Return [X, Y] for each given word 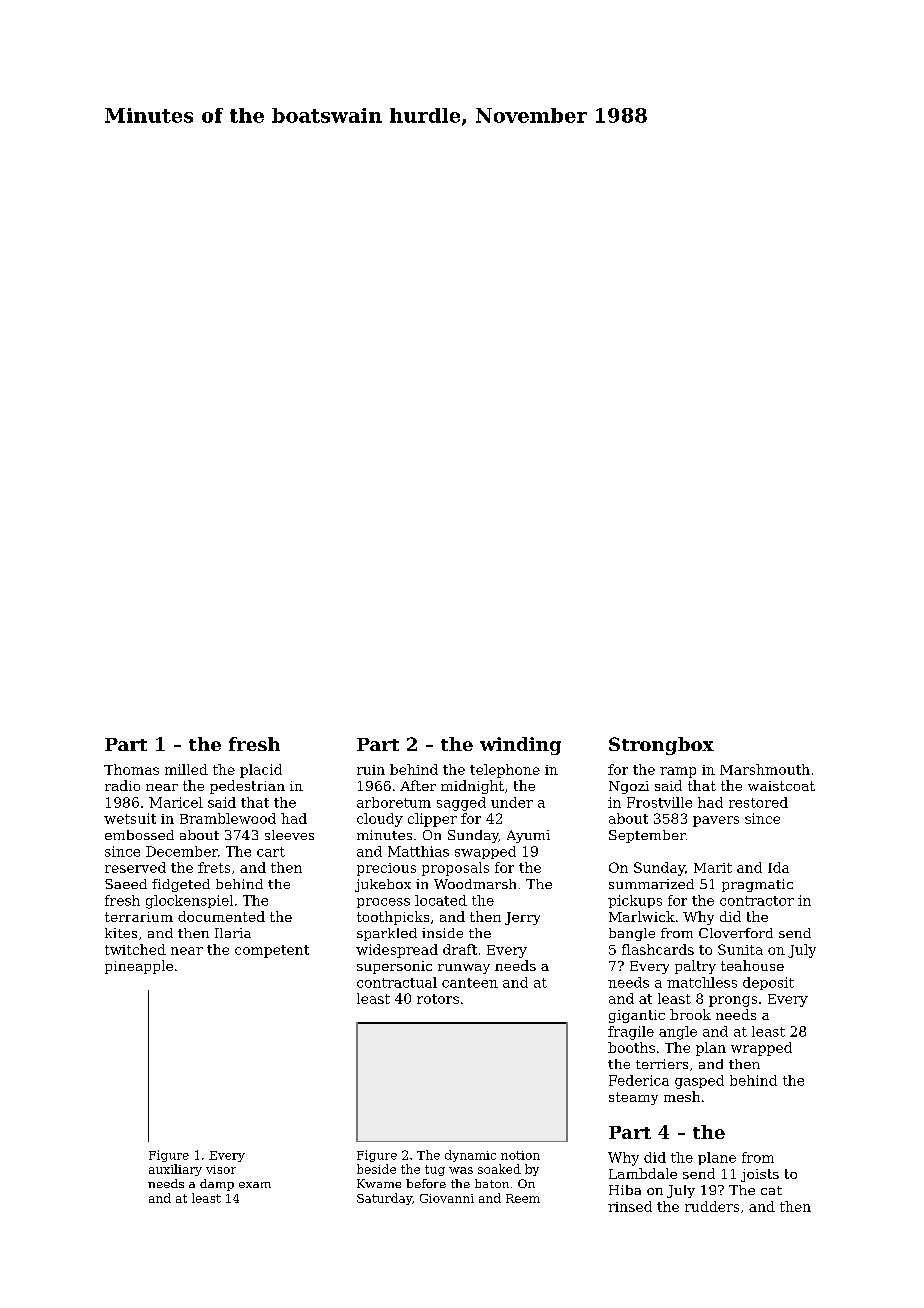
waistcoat [781, 786]
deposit [768, 983]
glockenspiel [189, 902]
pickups [635, 901]
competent [272, 951]
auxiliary [175, 1170]
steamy [633, 1098]
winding [520, 746]
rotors [438, 999]
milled [186, 769]
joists [760, 1175]
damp [217, 1185]
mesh [682, 1096]
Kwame [379, 1183]
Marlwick [642, 916]
